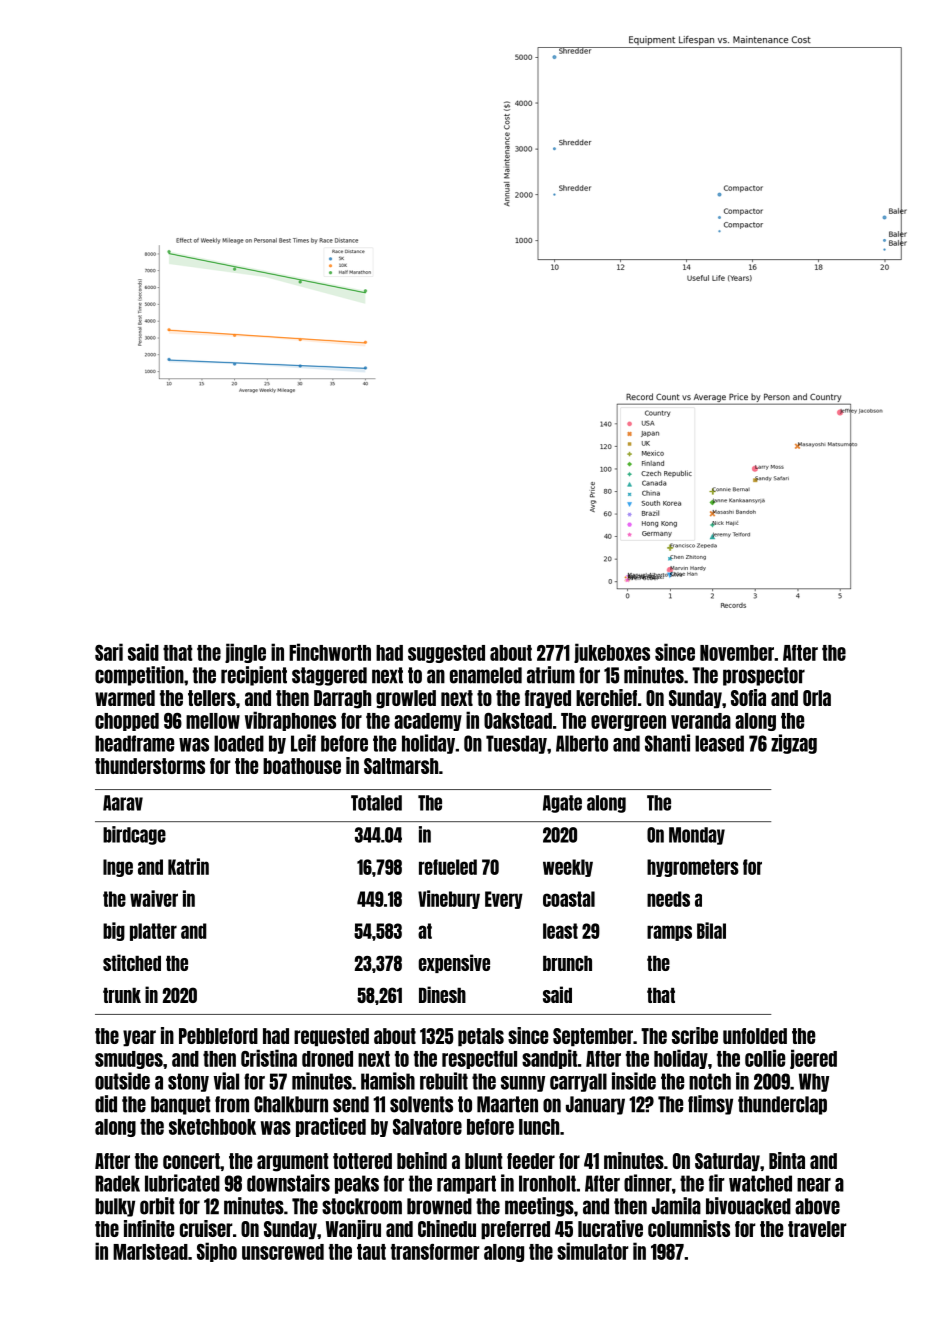 This image has height=1341, width=944. I want to click on transformer, so click(435, 1252).
